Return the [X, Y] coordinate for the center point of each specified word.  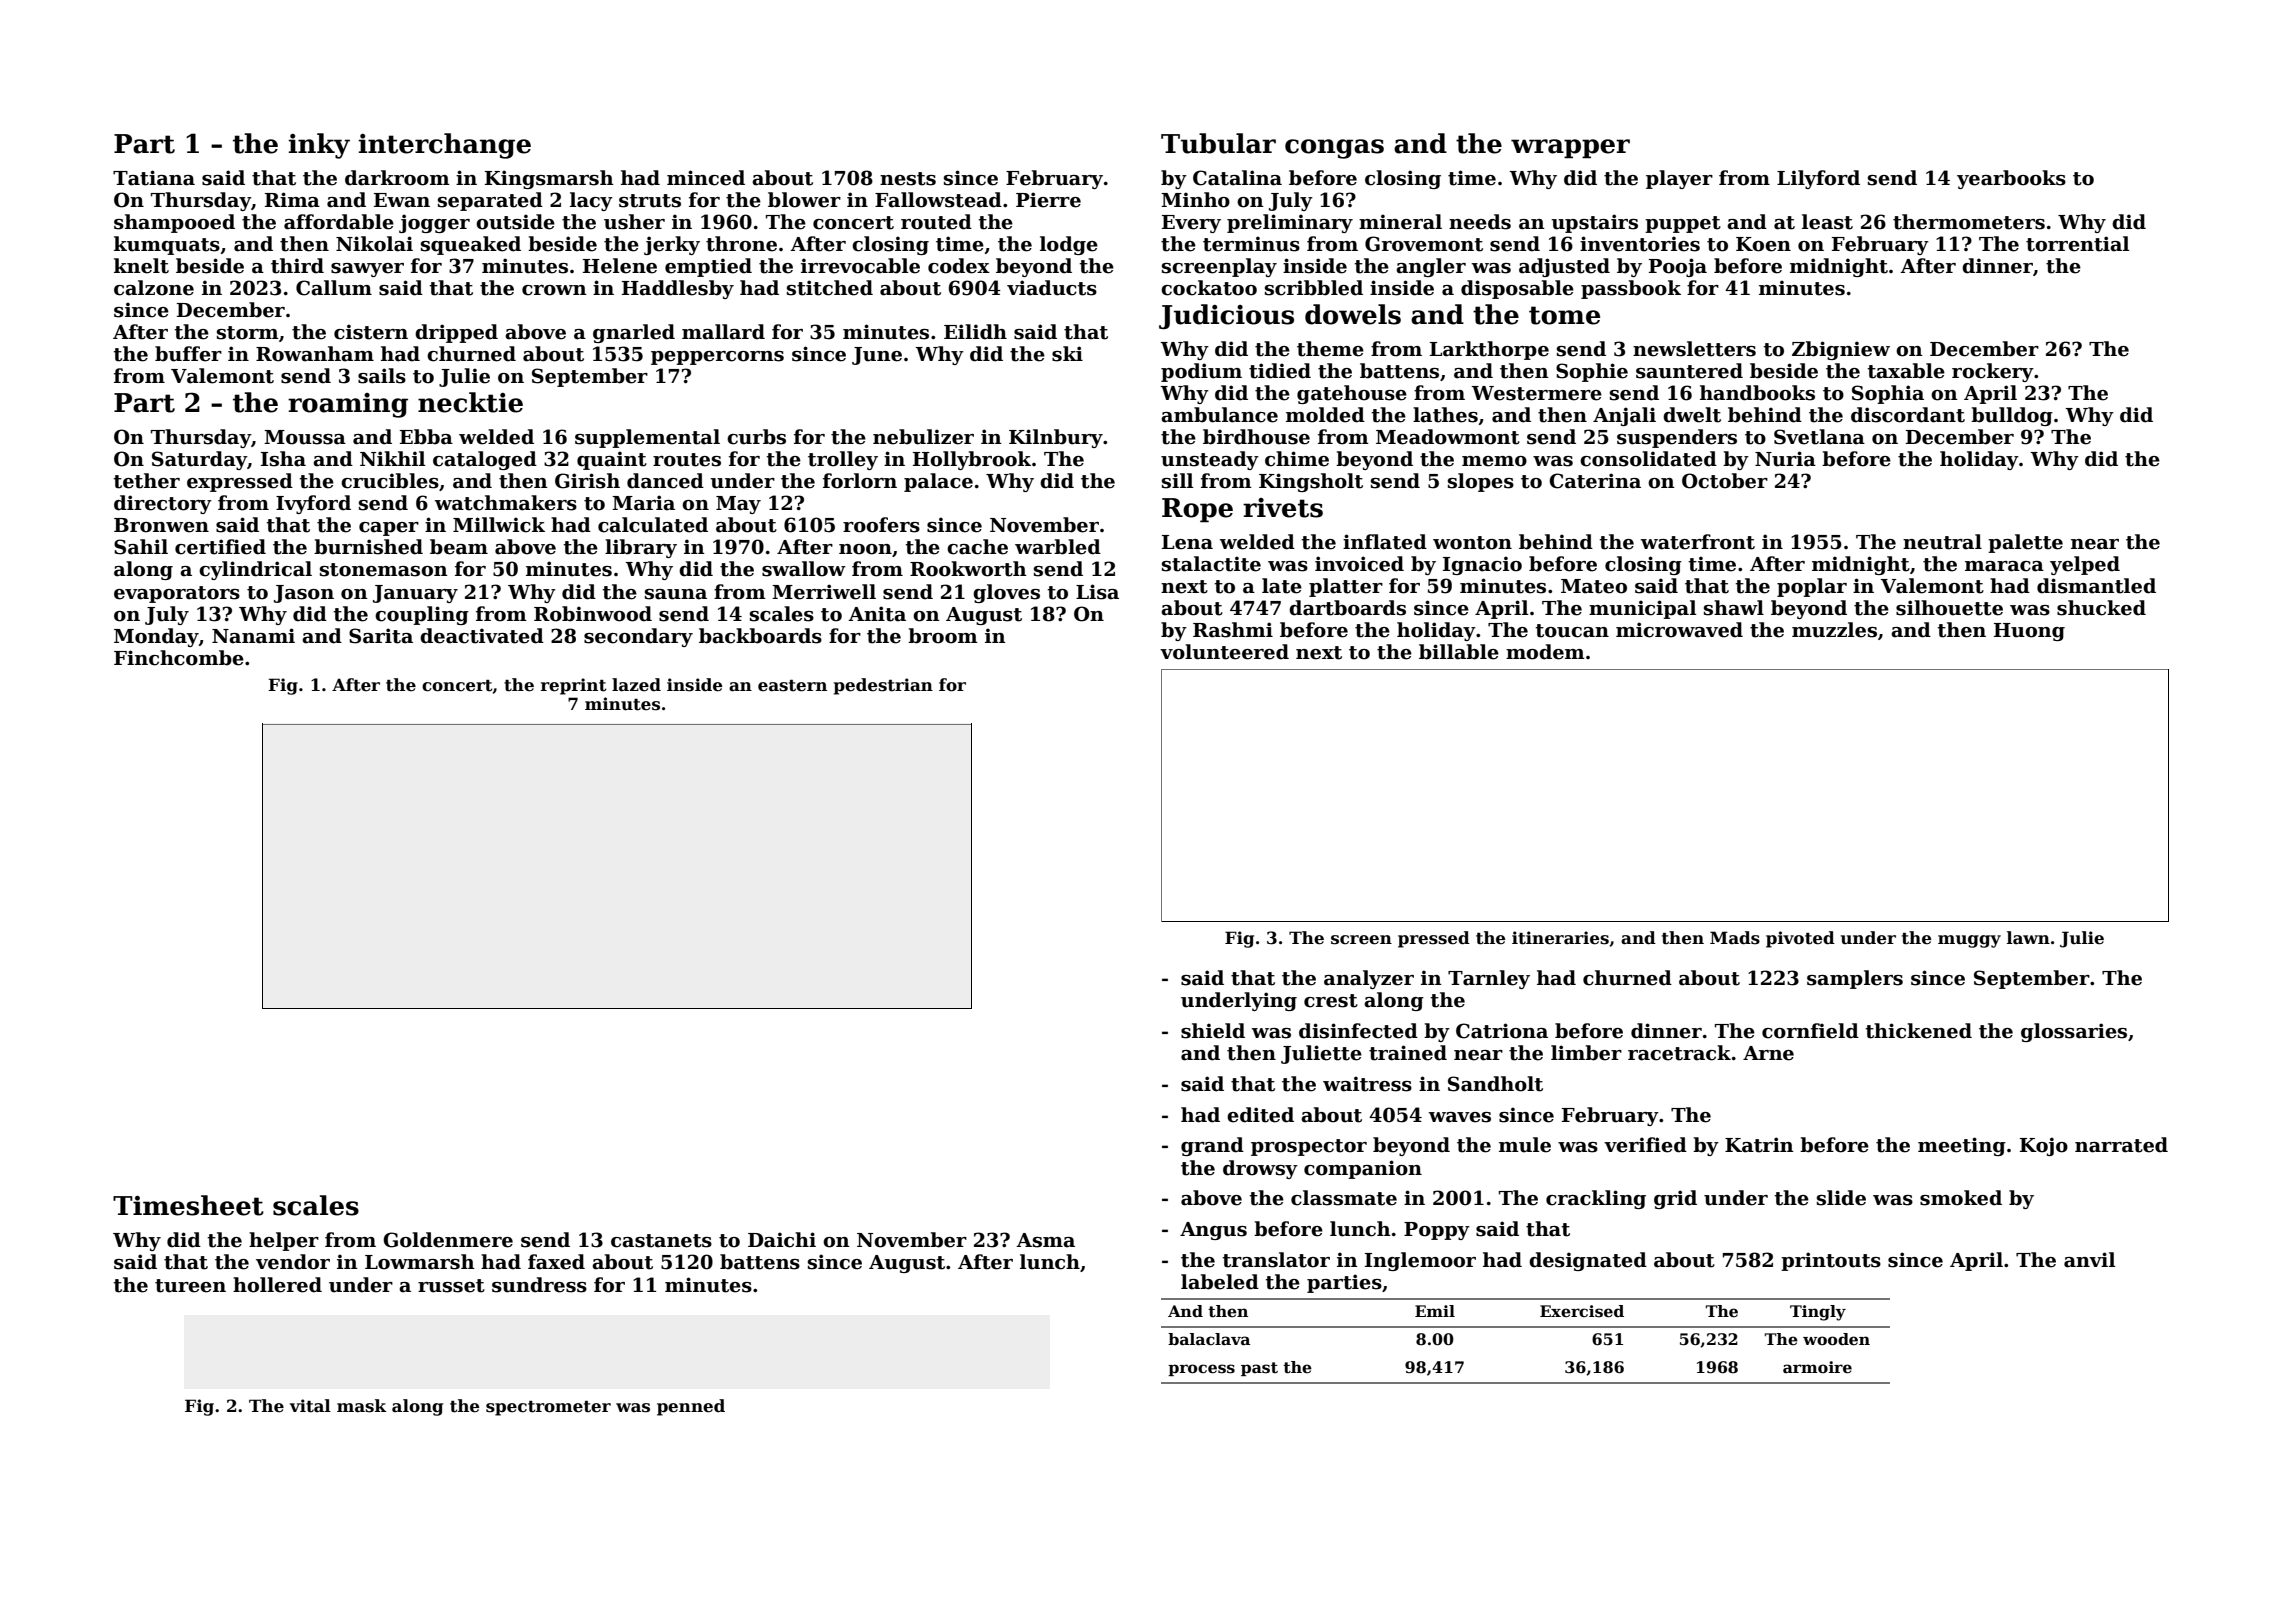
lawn [2028, 937]
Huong [2029, 632]
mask [362, 1406]
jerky [672, 245]
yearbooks [2011, 179]
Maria [643, 503]
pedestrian [883, 686]
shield [1213, 1031]
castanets [661, 1241]
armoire [1817, 1367]
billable [1459, 652]
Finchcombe [179, 658]
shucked [2101, 608]
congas [1334, 149]
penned [691, 1407]
